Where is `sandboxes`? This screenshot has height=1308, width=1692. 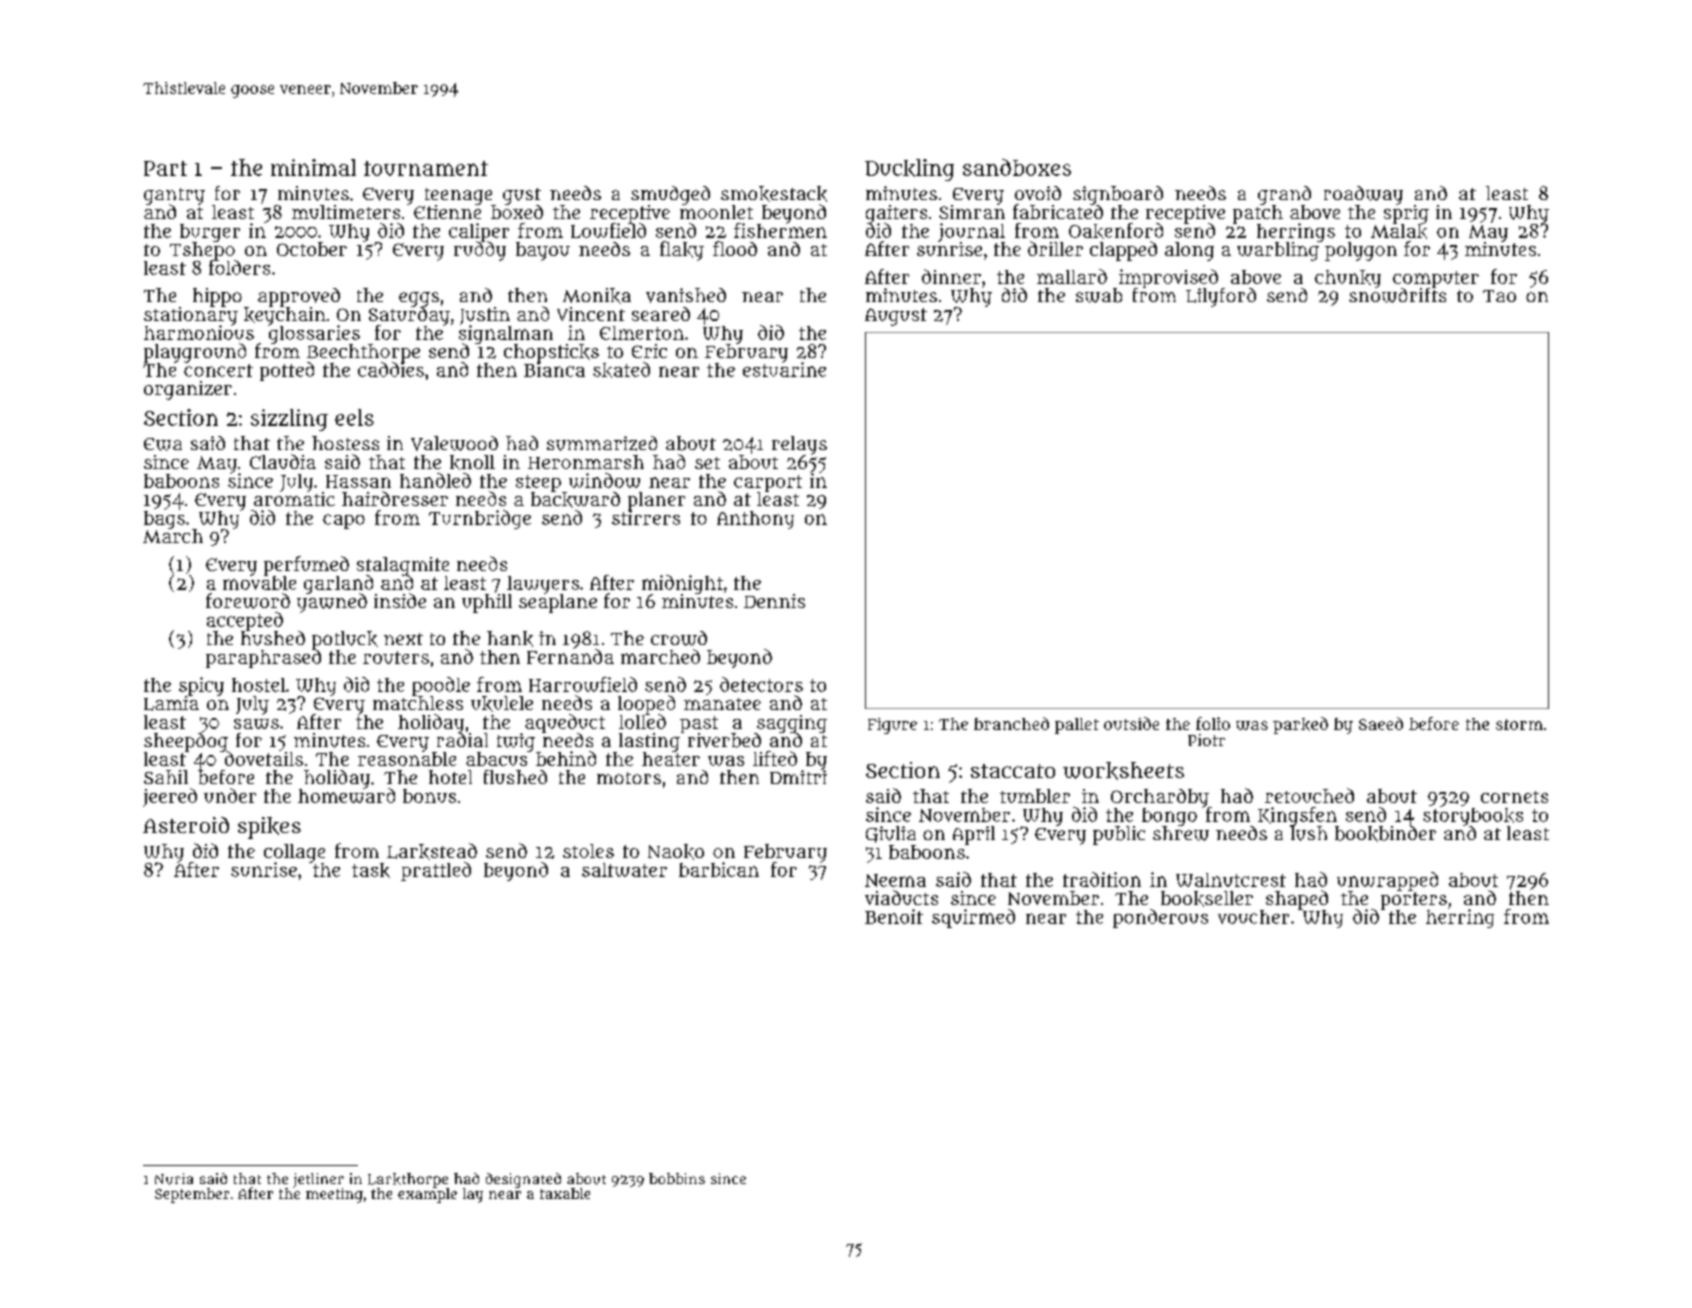
sandboxes is located at coordinates (1017, 167).
